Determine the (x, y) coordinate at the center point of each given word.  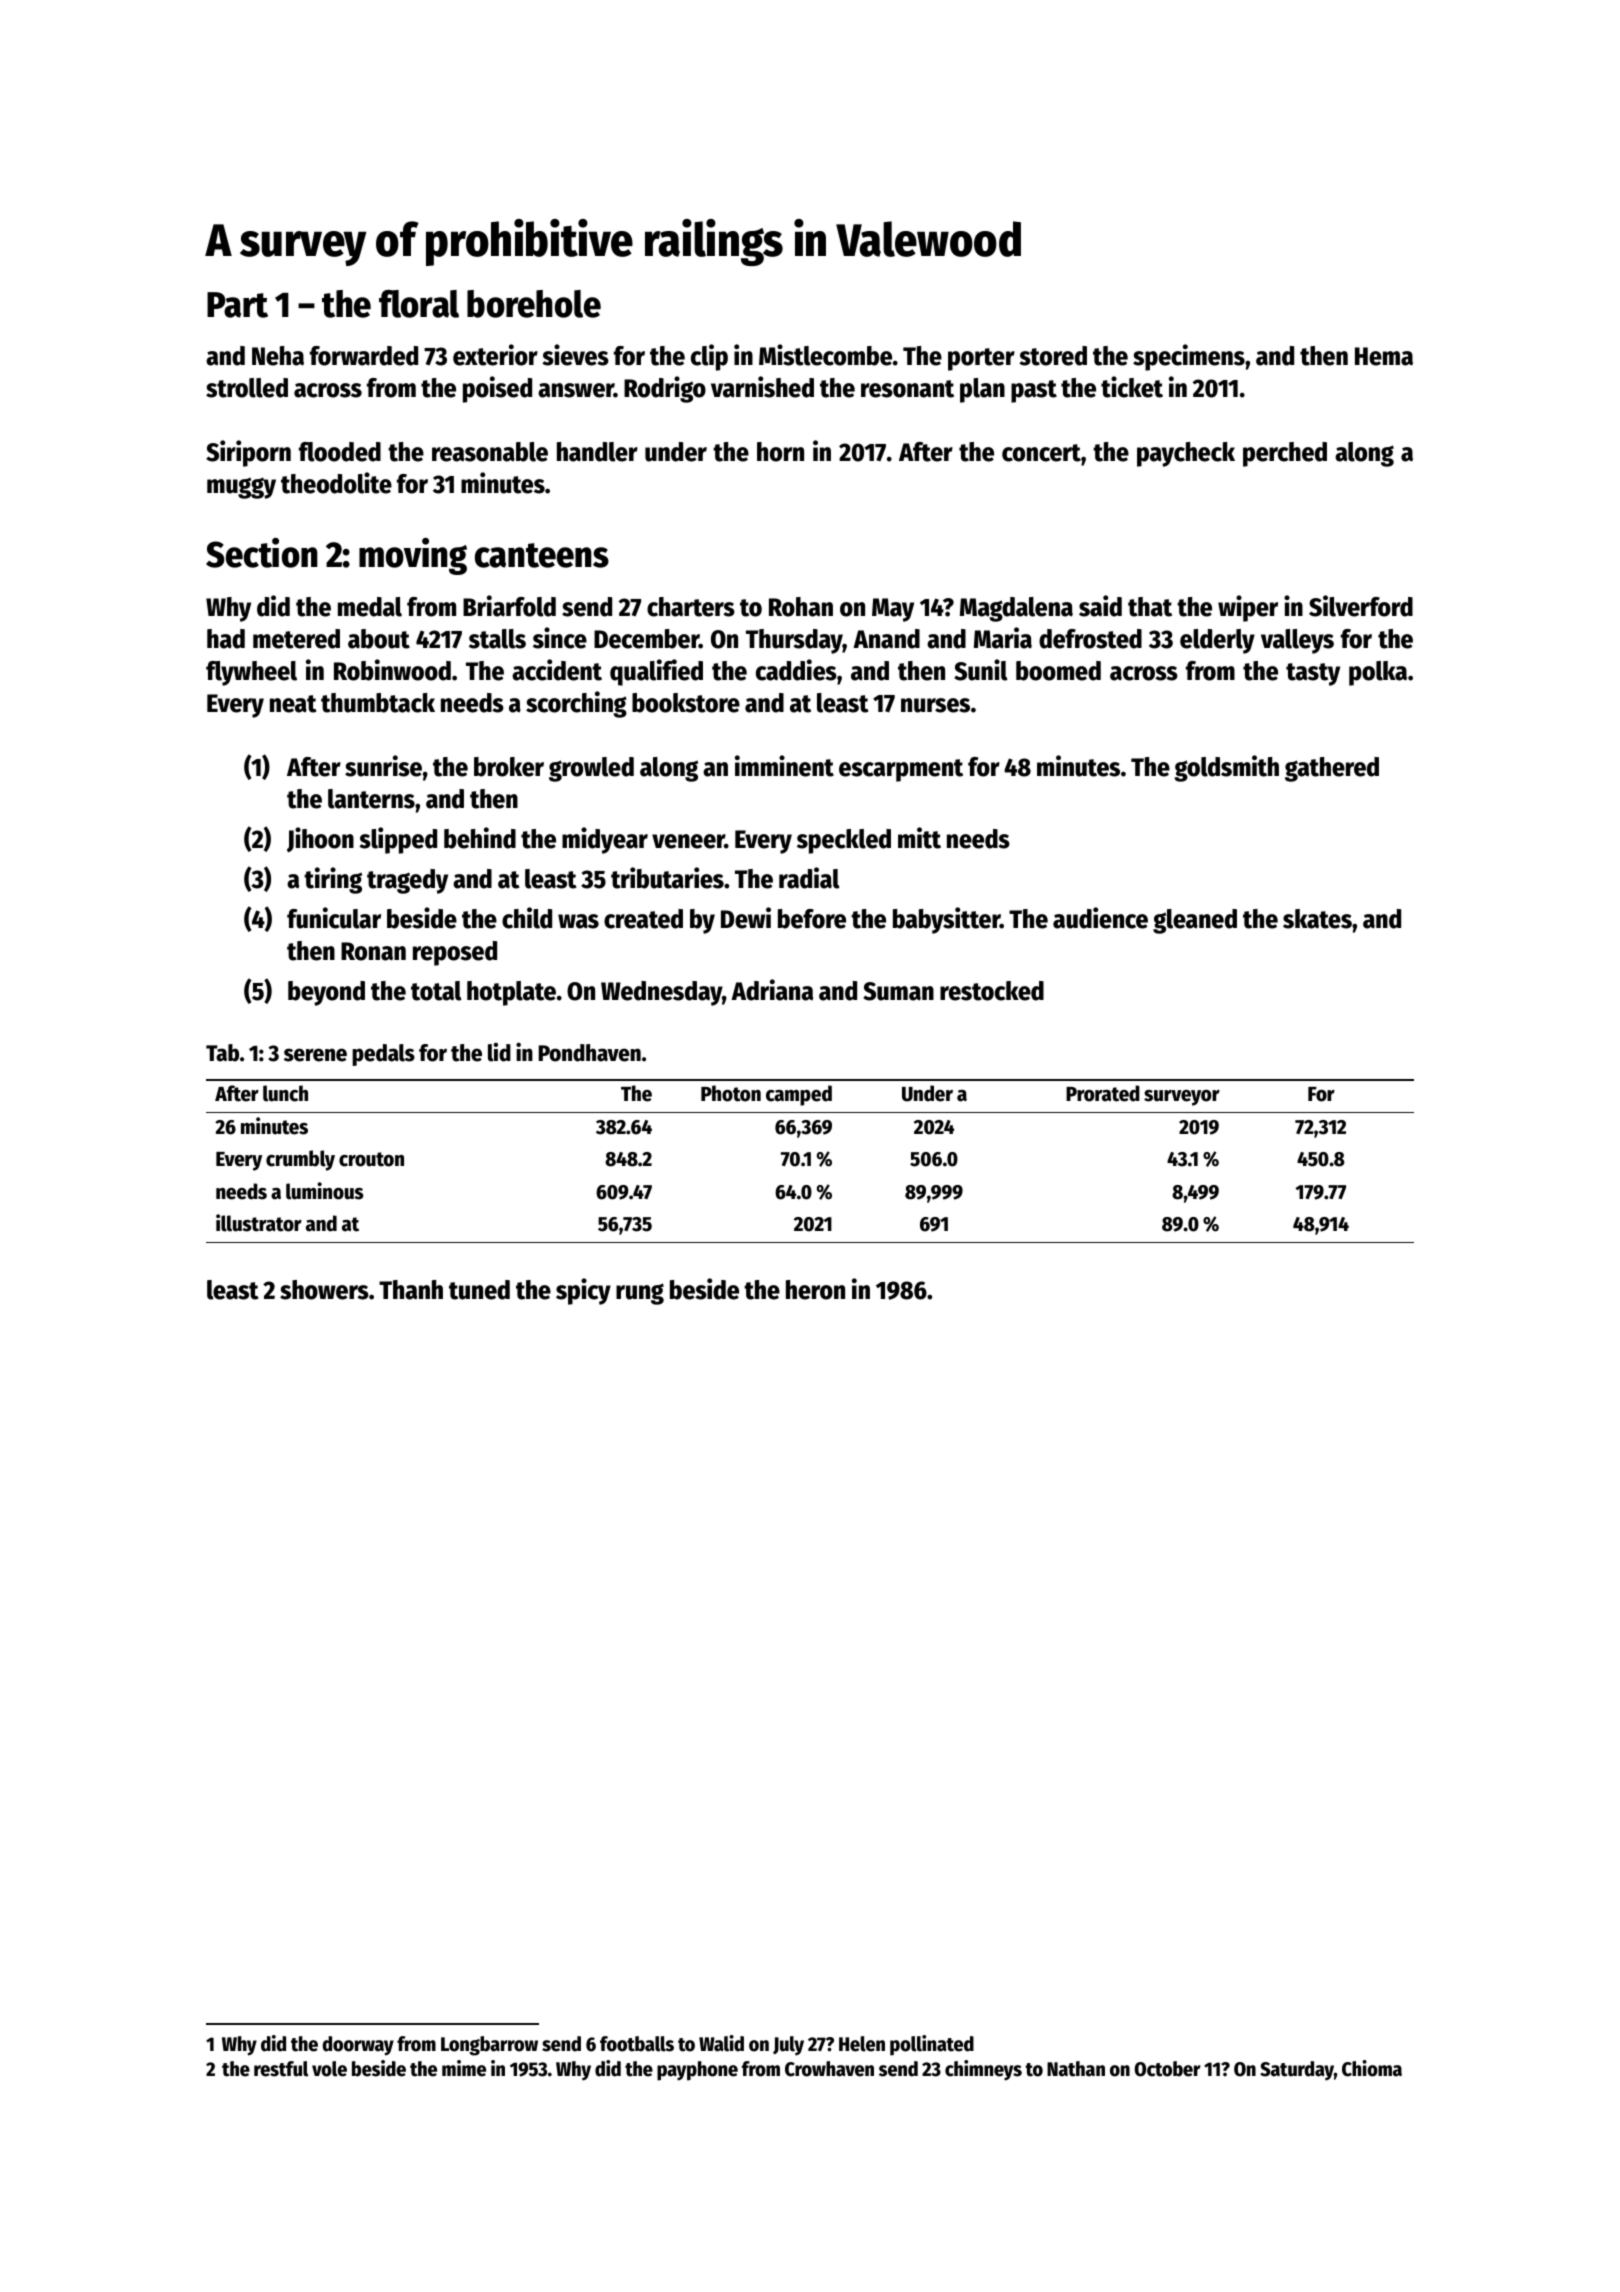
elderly (1217, 641)
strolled (247, 388)
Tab (222, 1053)
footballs (637, 2044)
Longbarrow (489, 2046)
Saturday (1297, 2070)
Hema (1384, 356)
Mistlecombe (825, 355)
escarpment (901, 770)
